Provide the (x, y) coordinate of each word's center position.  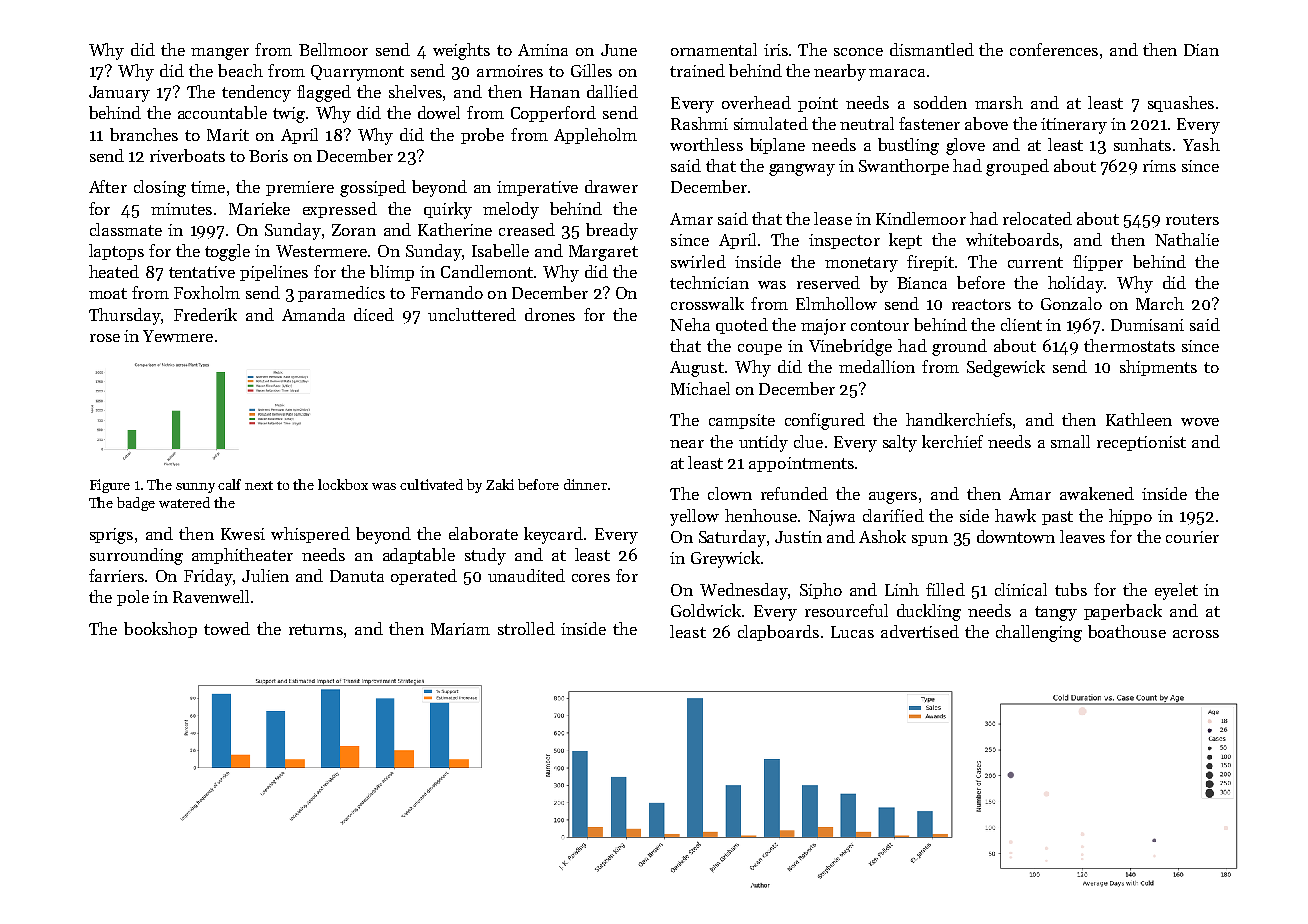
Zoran (354, 230)
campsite (742, 421)
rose (105, 338)
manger (220, 54)
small (1070, 441)
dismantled (932, 49)
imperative (537, 188)
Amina (543, 50)
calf (229, 484)
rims (1159, 166)
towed (227, 628)
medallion (877, 366)
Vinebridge (850, 347)
